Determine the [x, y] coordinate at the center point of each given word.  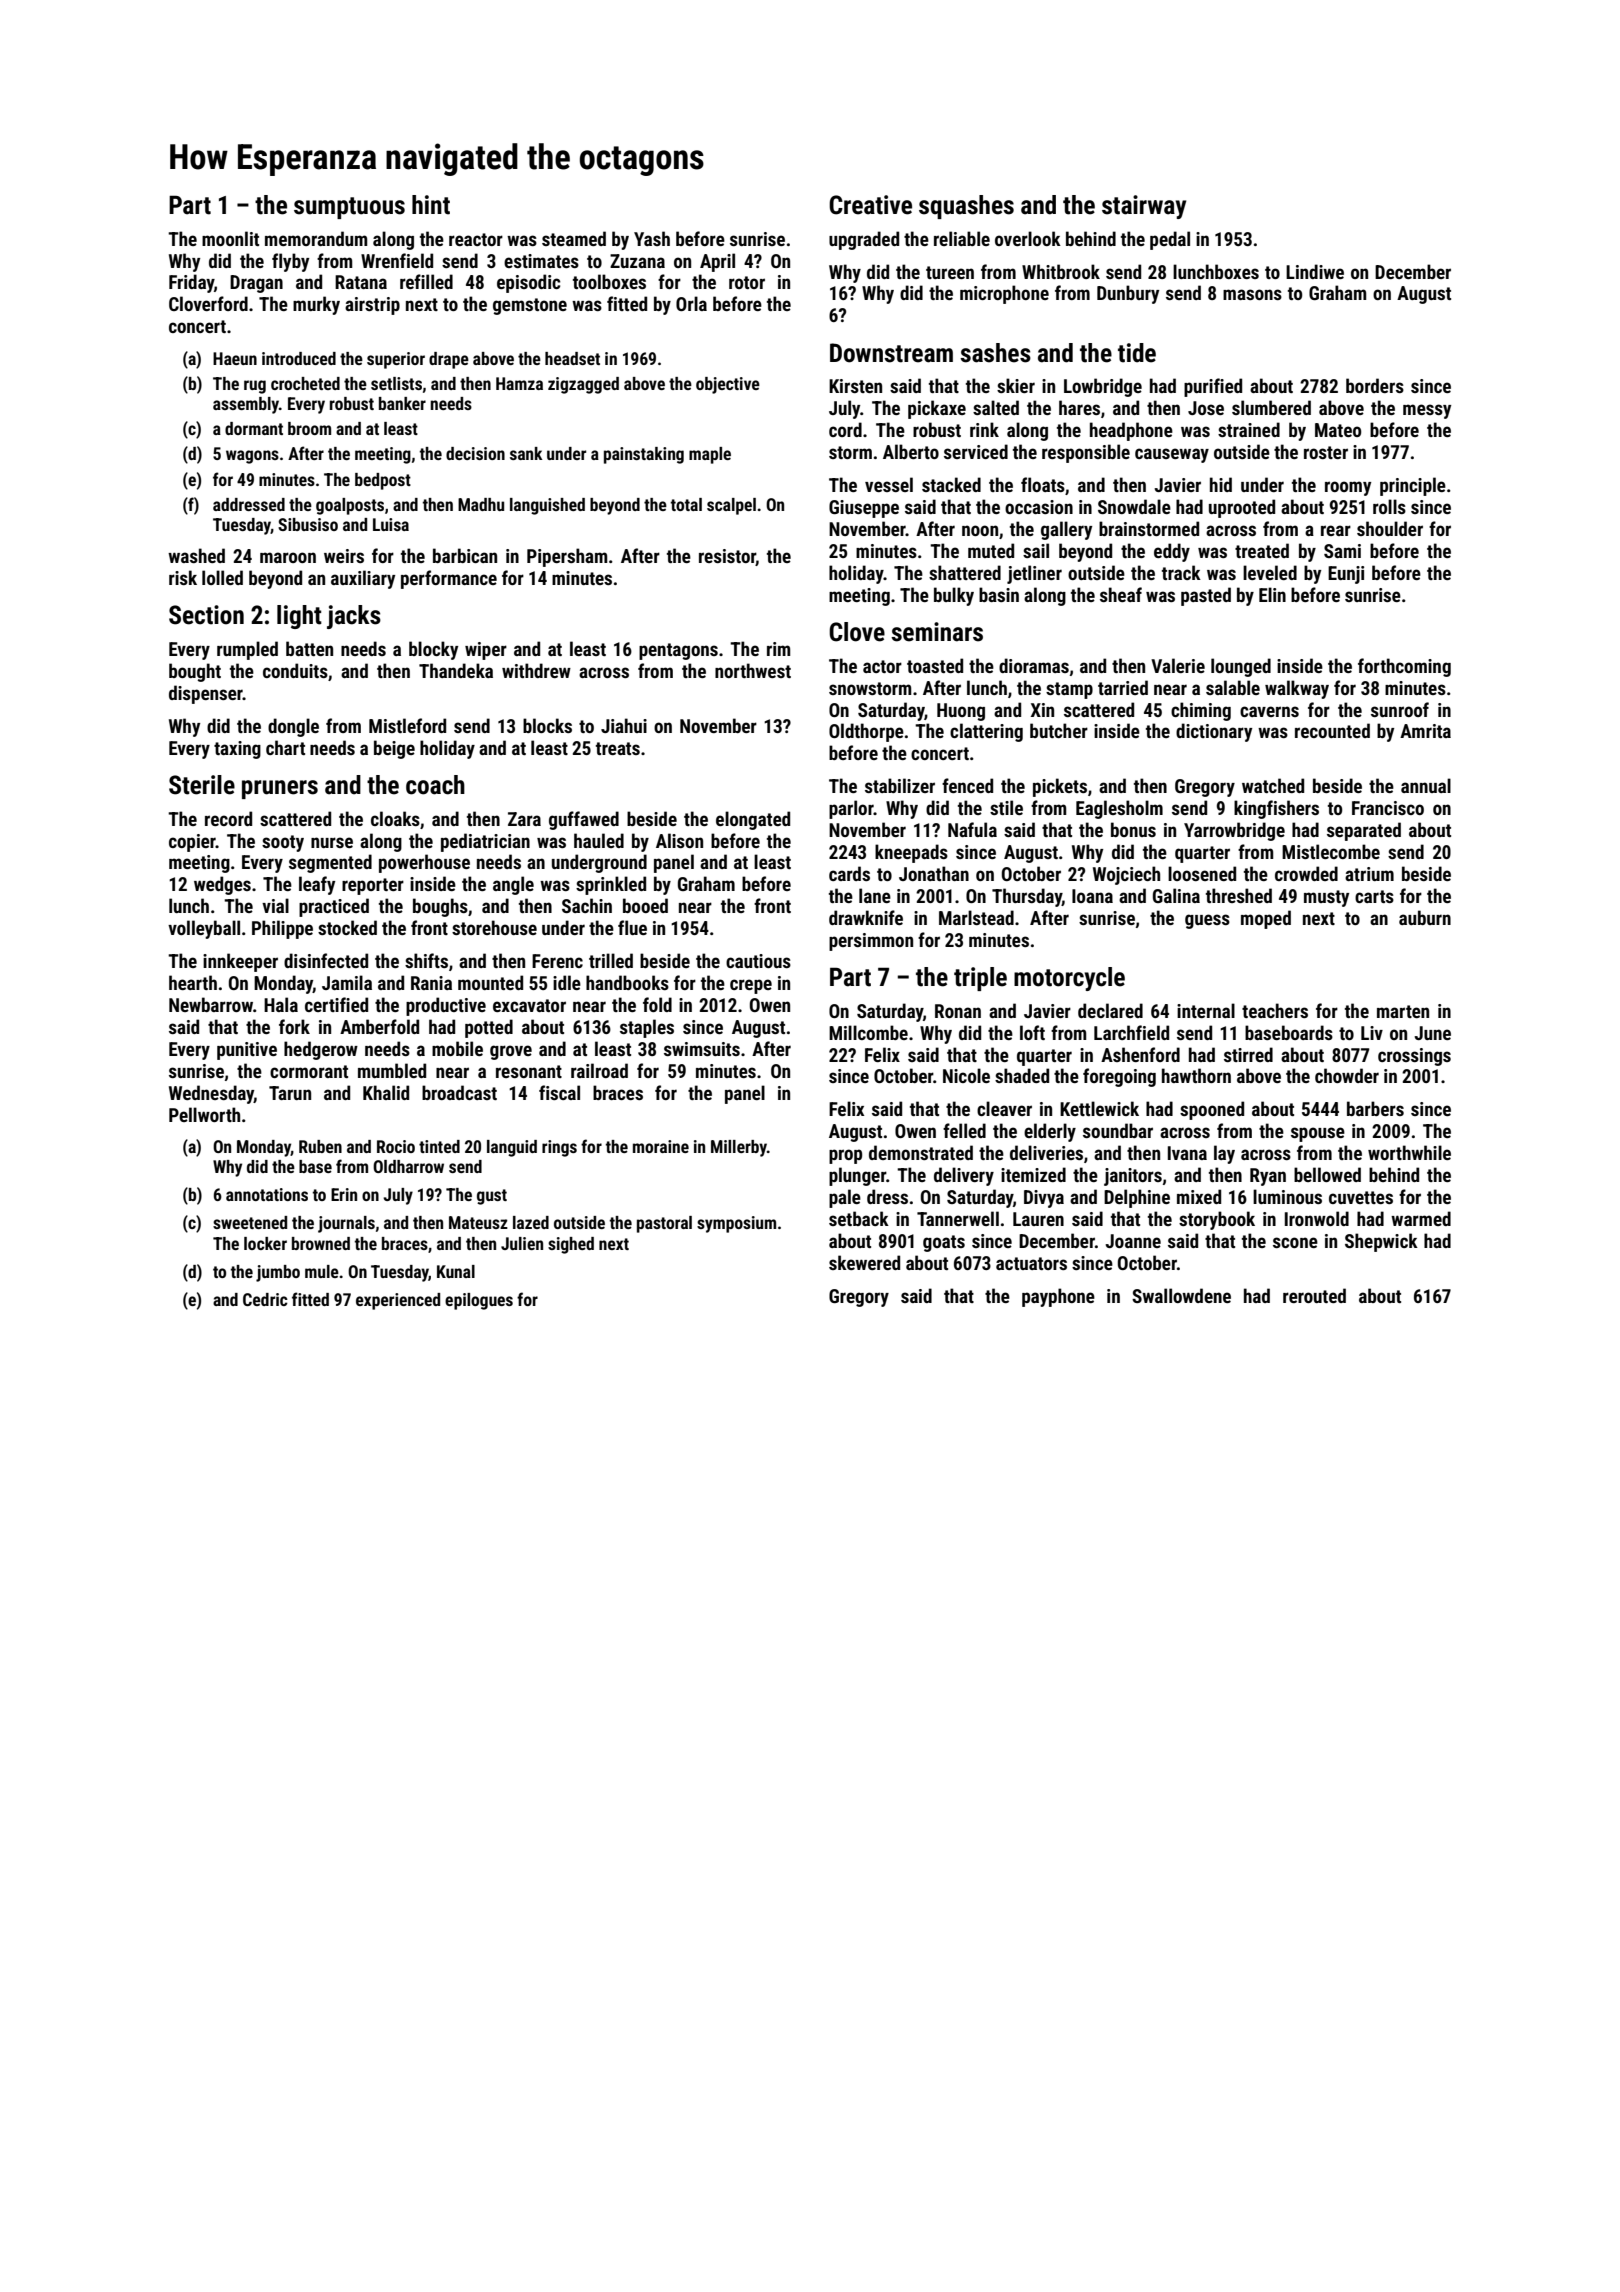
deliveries [1046, 1152]
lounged [1241, 667]
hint [431, 205]
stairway [1144, 207]
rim [778, 649]
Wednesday [211, 1094]
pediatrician [485, 842]
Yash [652, 238]
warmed [1421, 1218]
